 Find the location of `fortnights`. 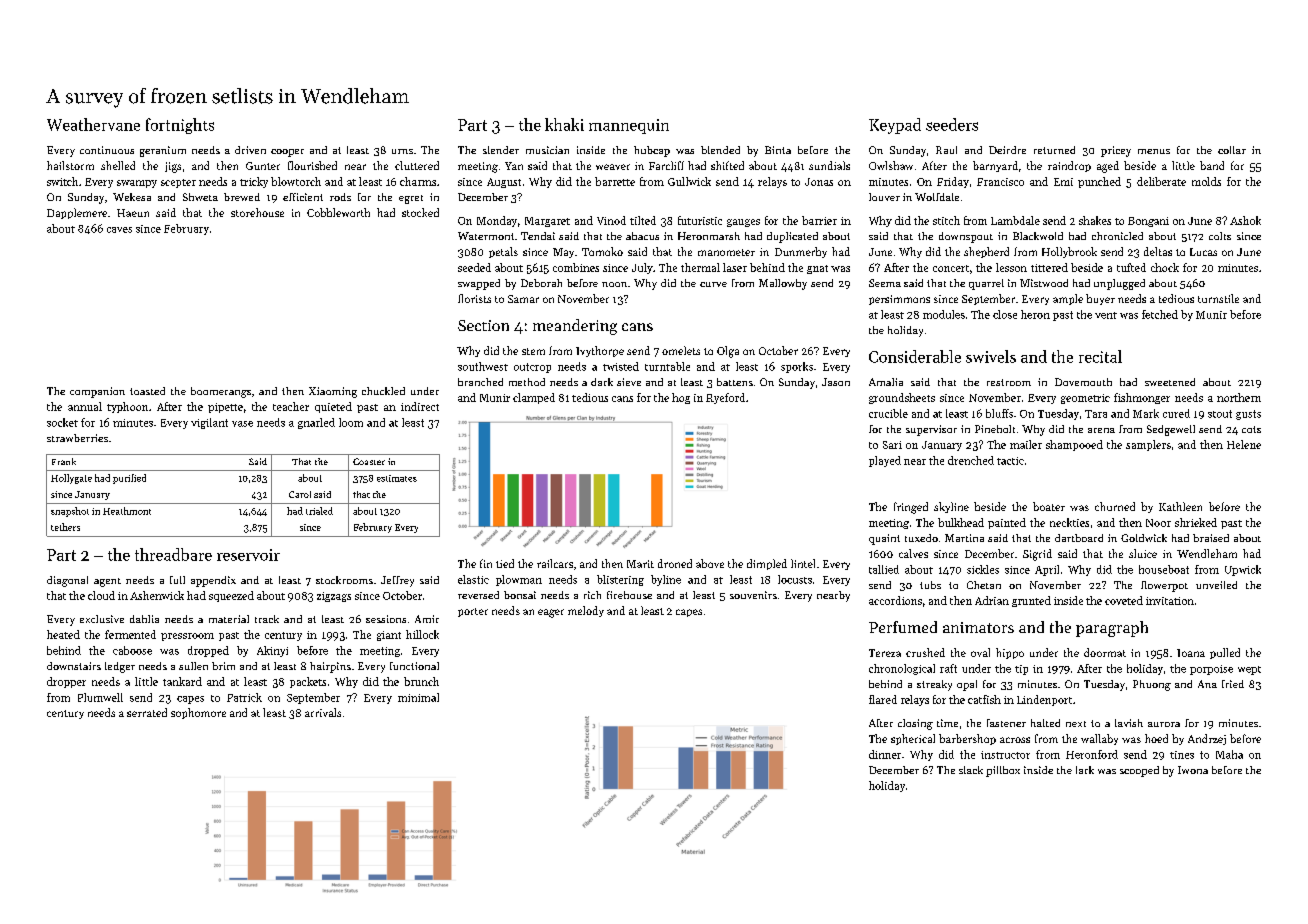

fortnights is located at coordinates (180, 126).
